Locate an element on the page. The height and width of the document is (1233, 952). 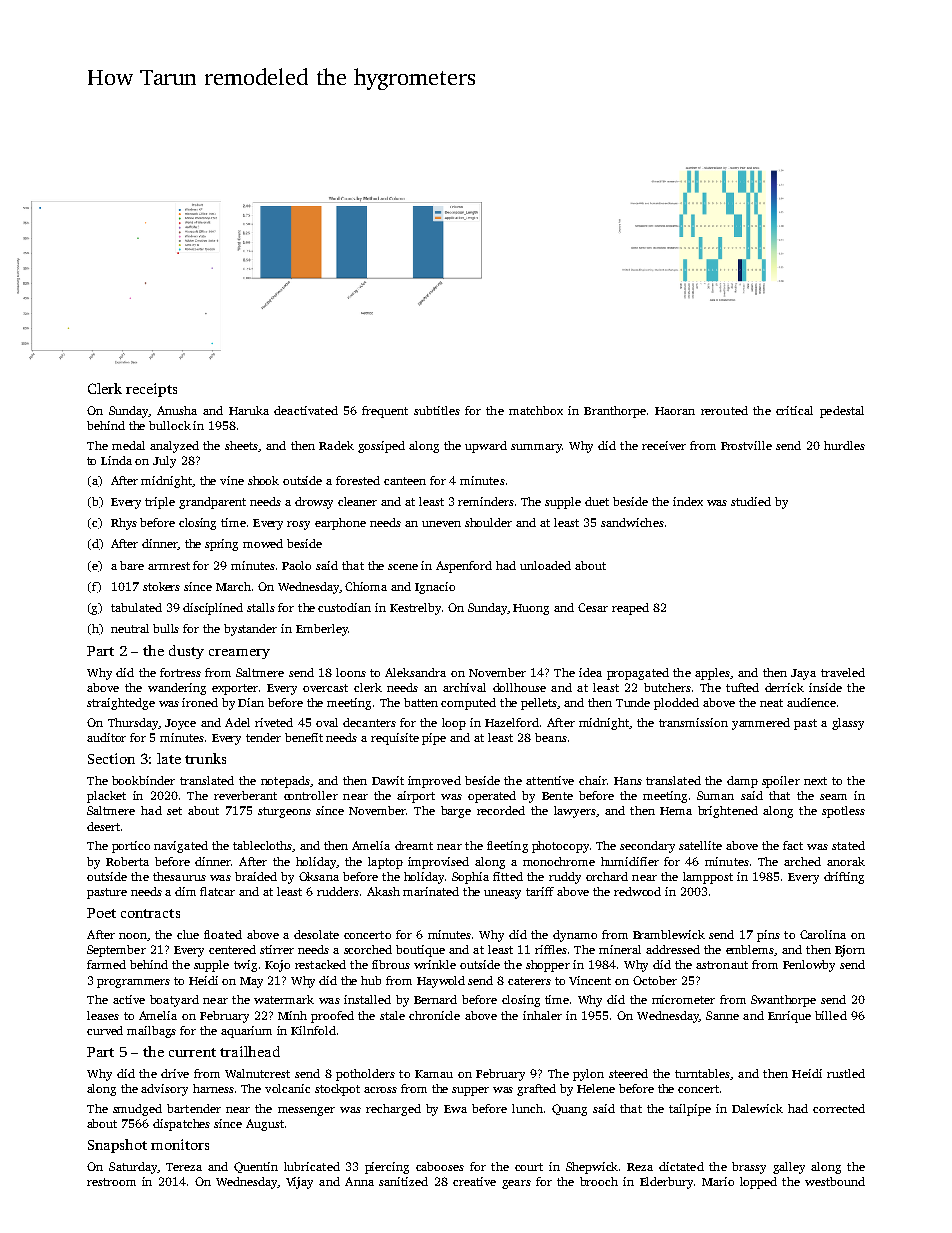
deactivated is located at coordinates (306, 410).
